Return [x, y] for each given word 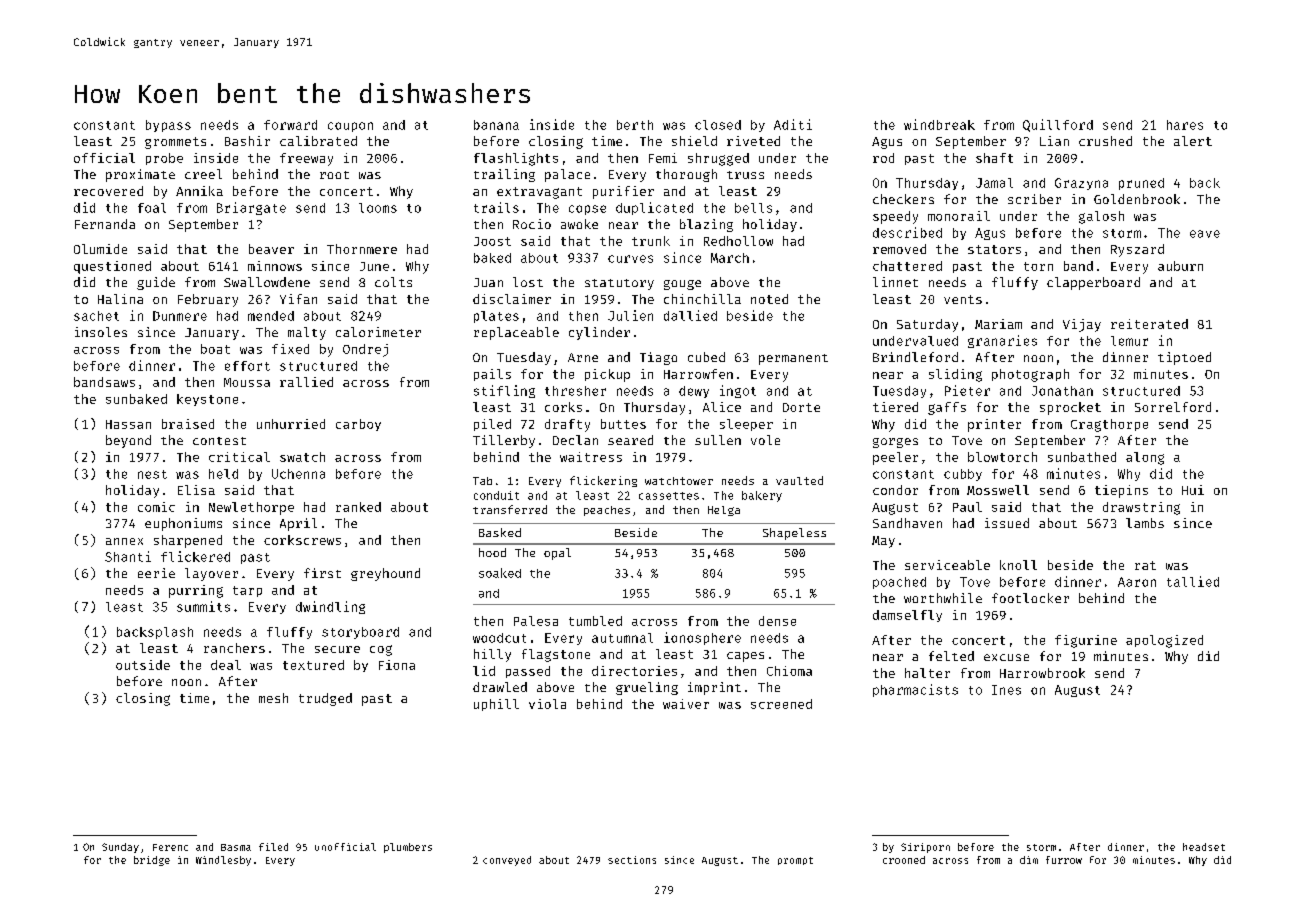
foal [152, 208]
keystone [207, 400]
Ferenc [170, 847]
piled [492, 425]
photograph [1030, 375]
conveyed [507, 861]
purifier [623, 192]
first [322, 573]
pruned [1141, 184]
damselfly [907, 616]
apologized [1164, 641]
